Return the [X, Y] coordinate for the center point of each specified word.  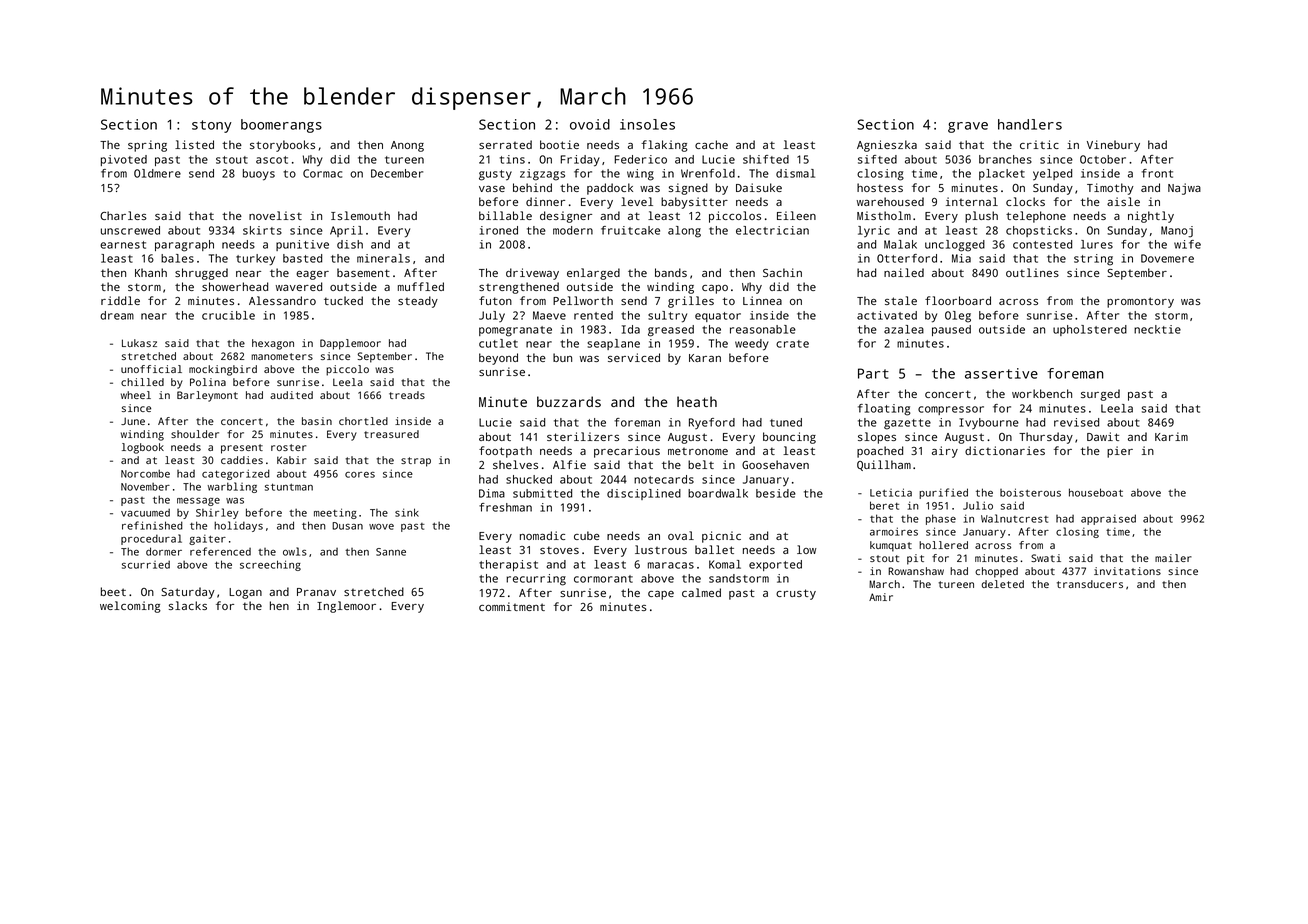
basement [363, 272]
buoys [259, 175]
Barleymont [207, 396]
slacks [188, 605]
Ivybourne [989, 423]
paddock [610, 189]
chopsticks [1039, 231]
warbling [232, 487]
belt [701, 464]
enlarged [593, 274]
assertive [1001, 373]
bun [562, 357]
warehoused [890, 201]
